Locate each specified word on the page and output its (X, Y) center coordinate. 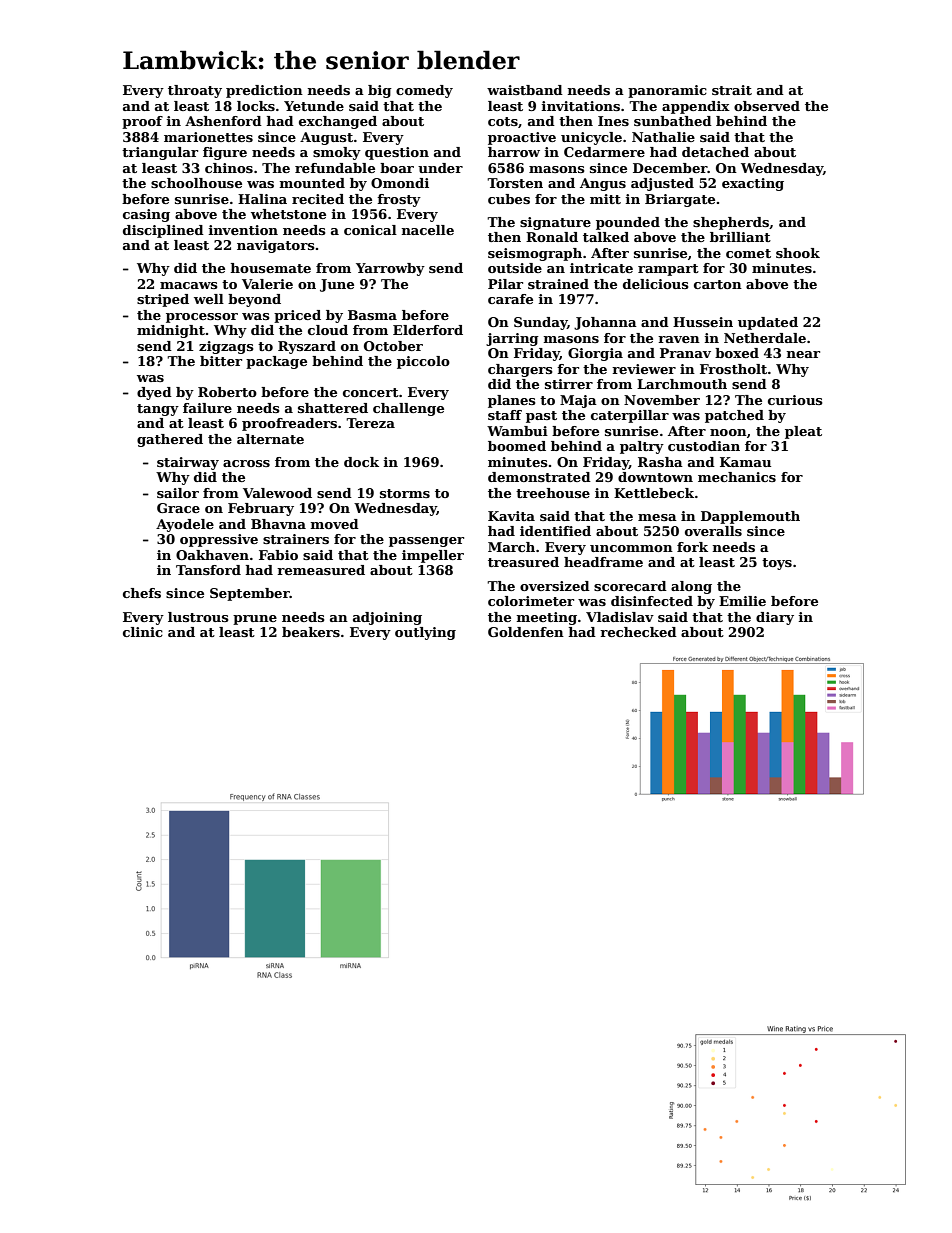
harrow (514, 152)
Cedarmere (604, 152)
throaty (195, 91)
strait (732, 90)
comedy (424, 91)
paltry (642, 447)
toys (777, 564)
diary (775, 618)
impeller (433, 556)
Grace (178, 508)
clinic (143, 632)
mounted (312, 183)
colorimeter (531, 601)
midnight (171, 331)
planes (512, 401)
